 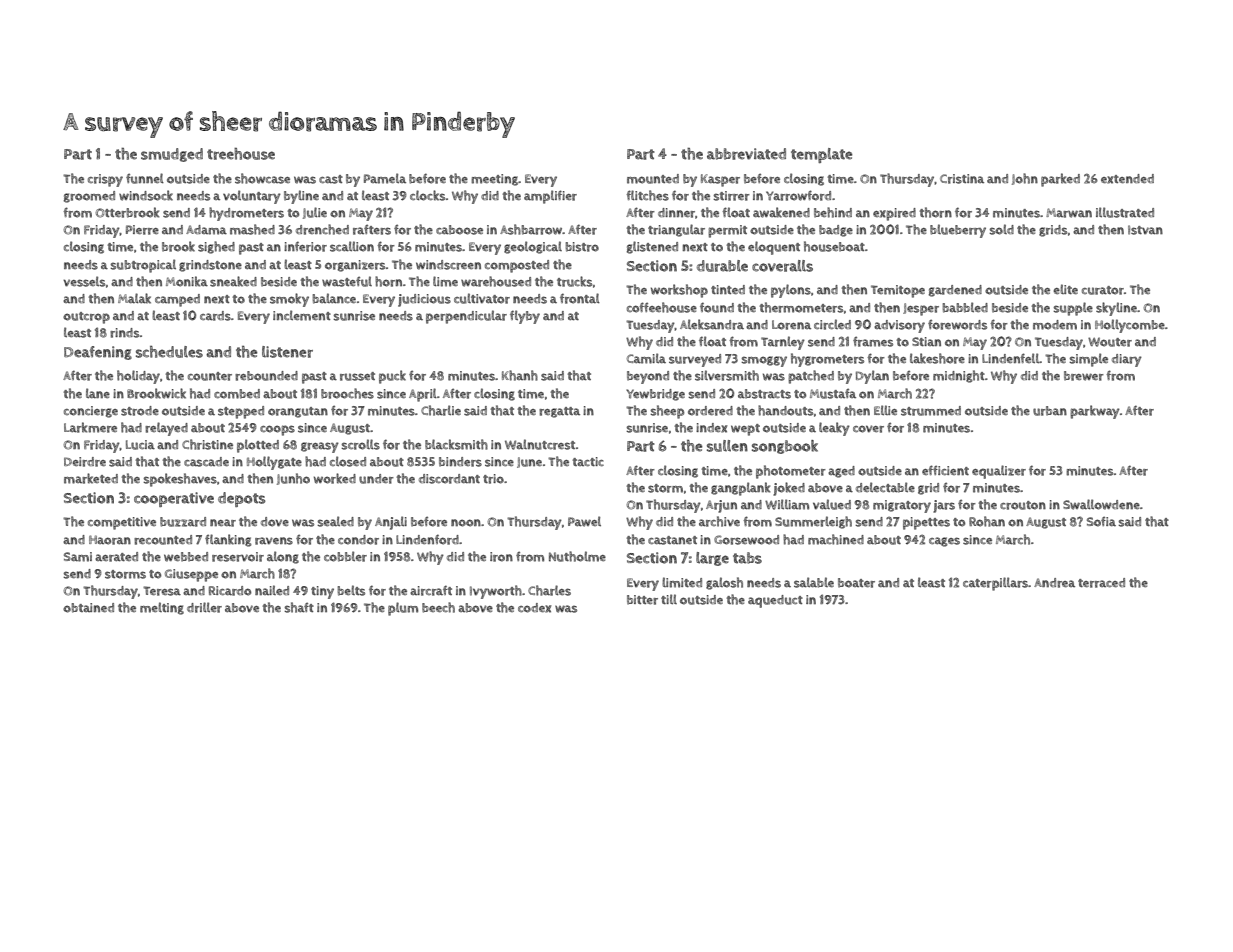 What do you see at coordinates (242, 499) in the screenshot?
I see `depots` at bounding box center [242, 499].
